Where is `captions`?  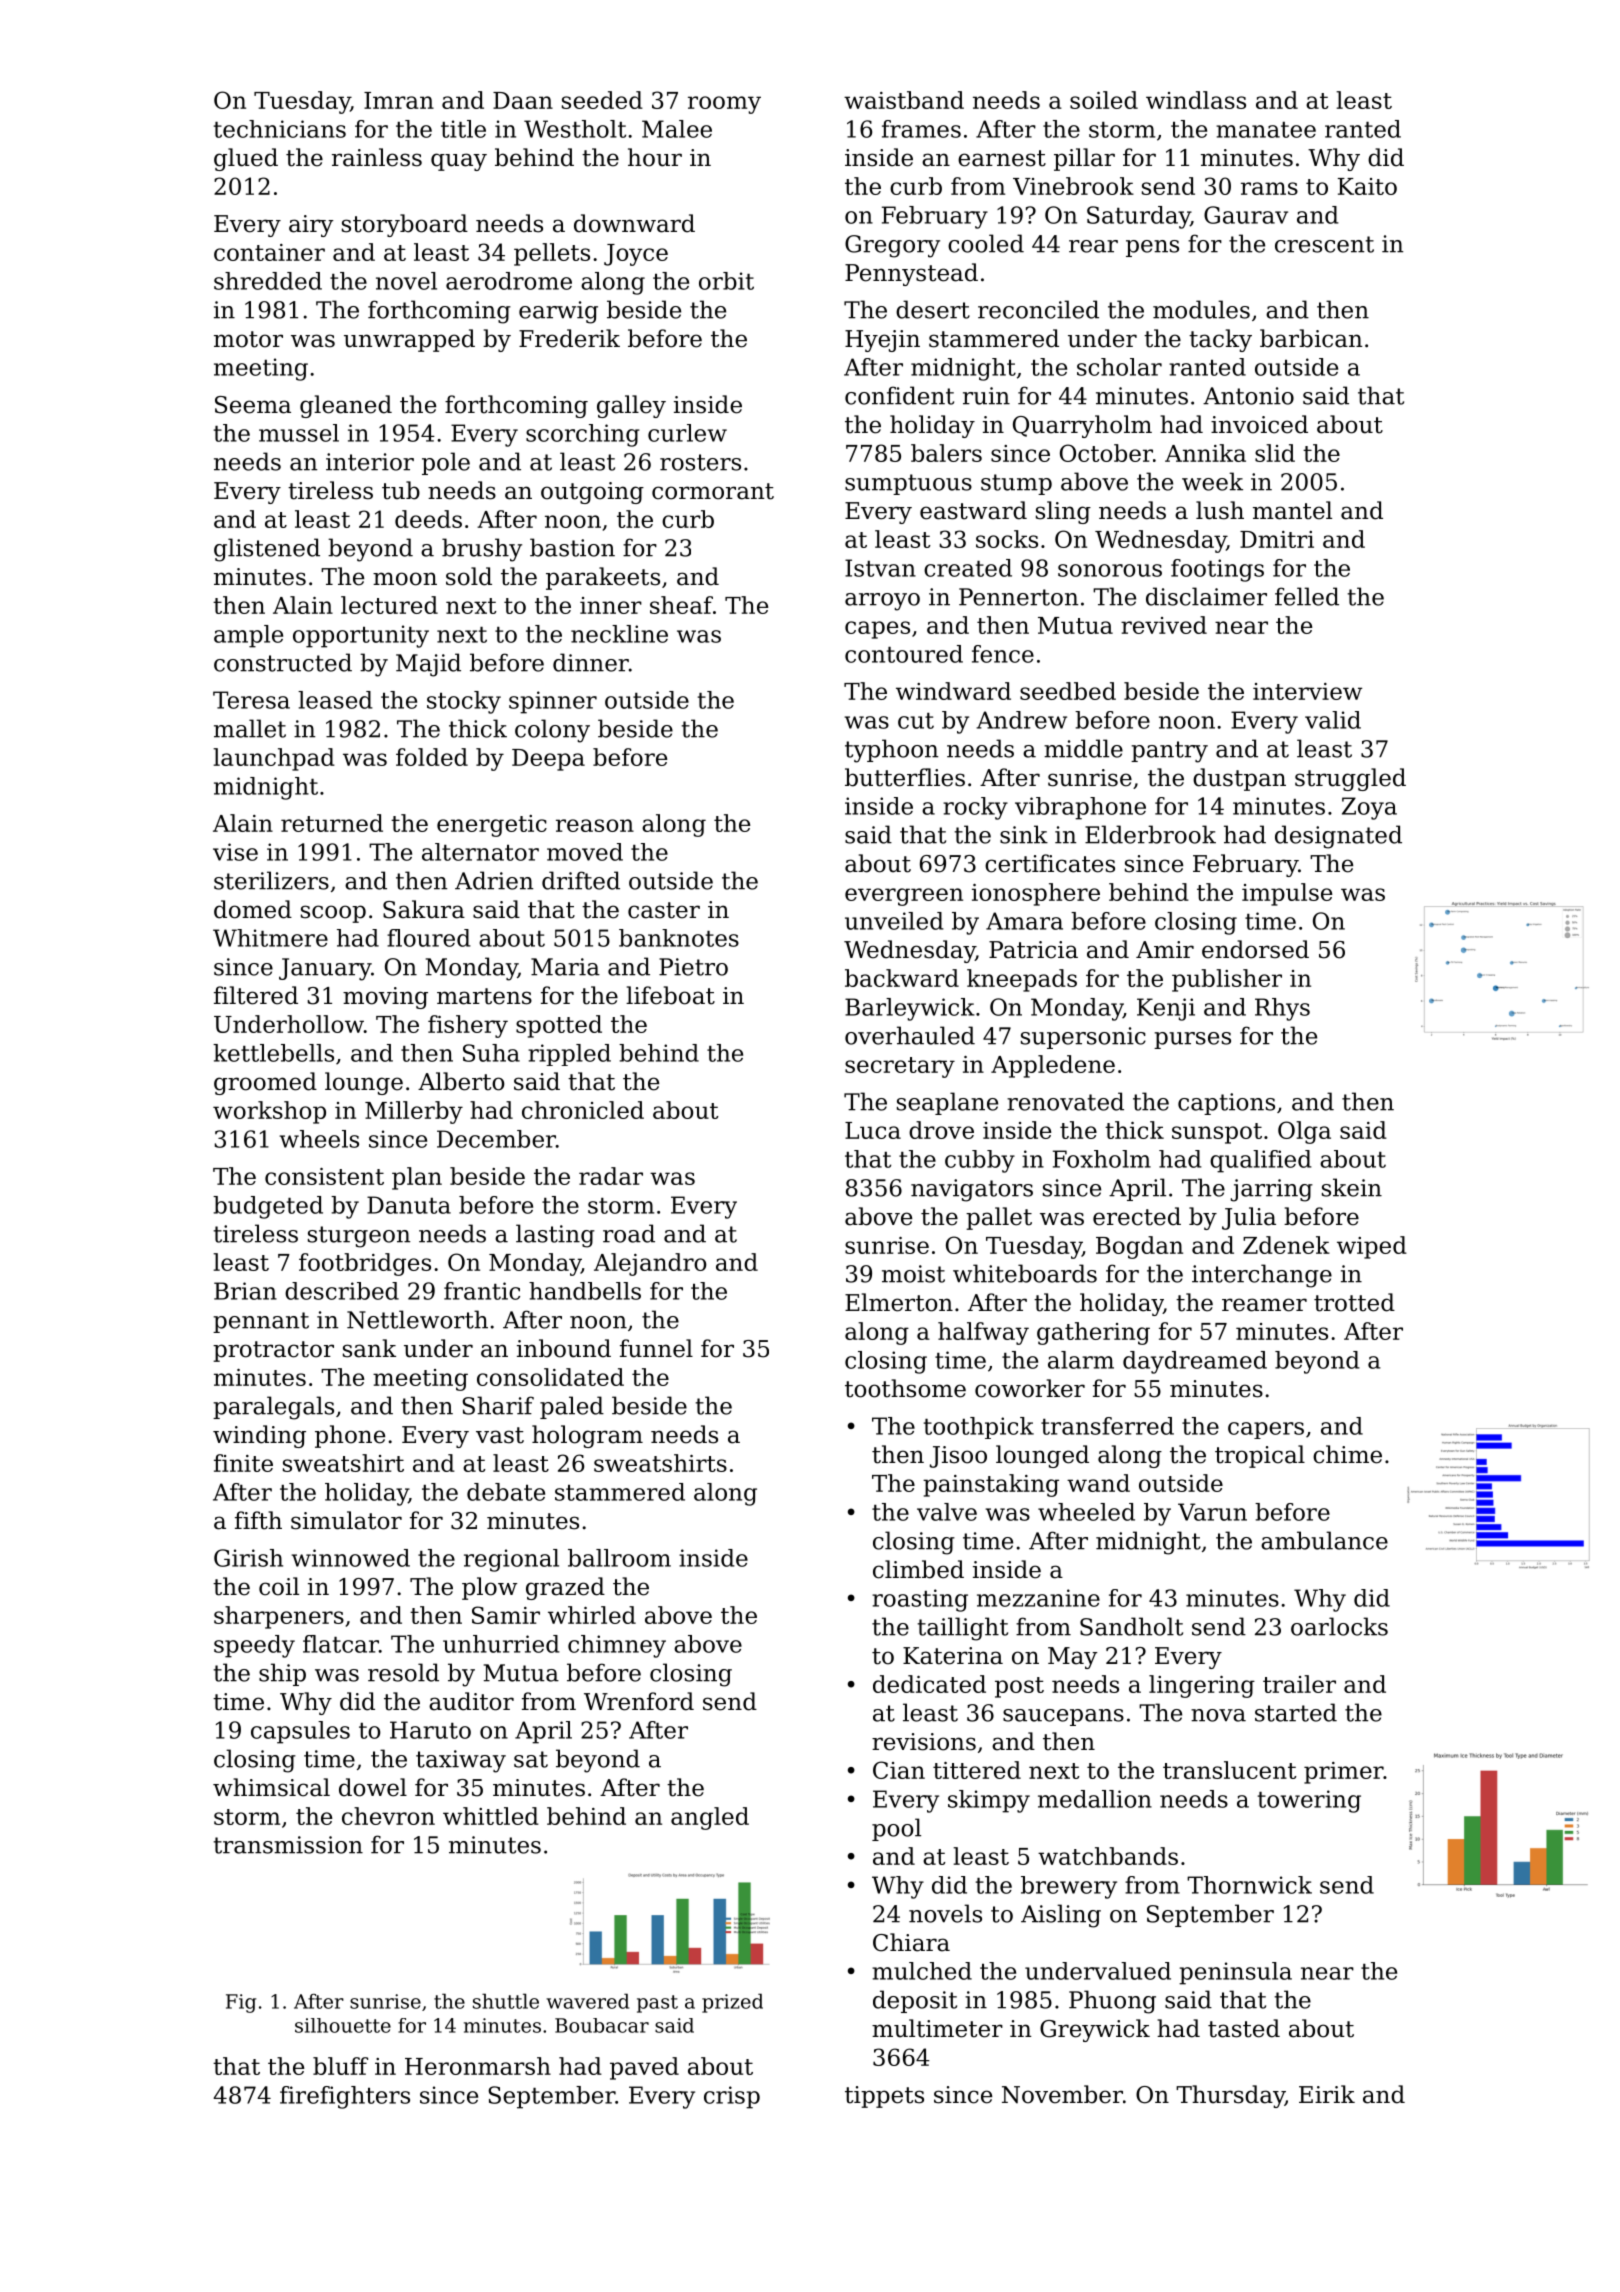 captions is located at coordinates (1226, 1104).
